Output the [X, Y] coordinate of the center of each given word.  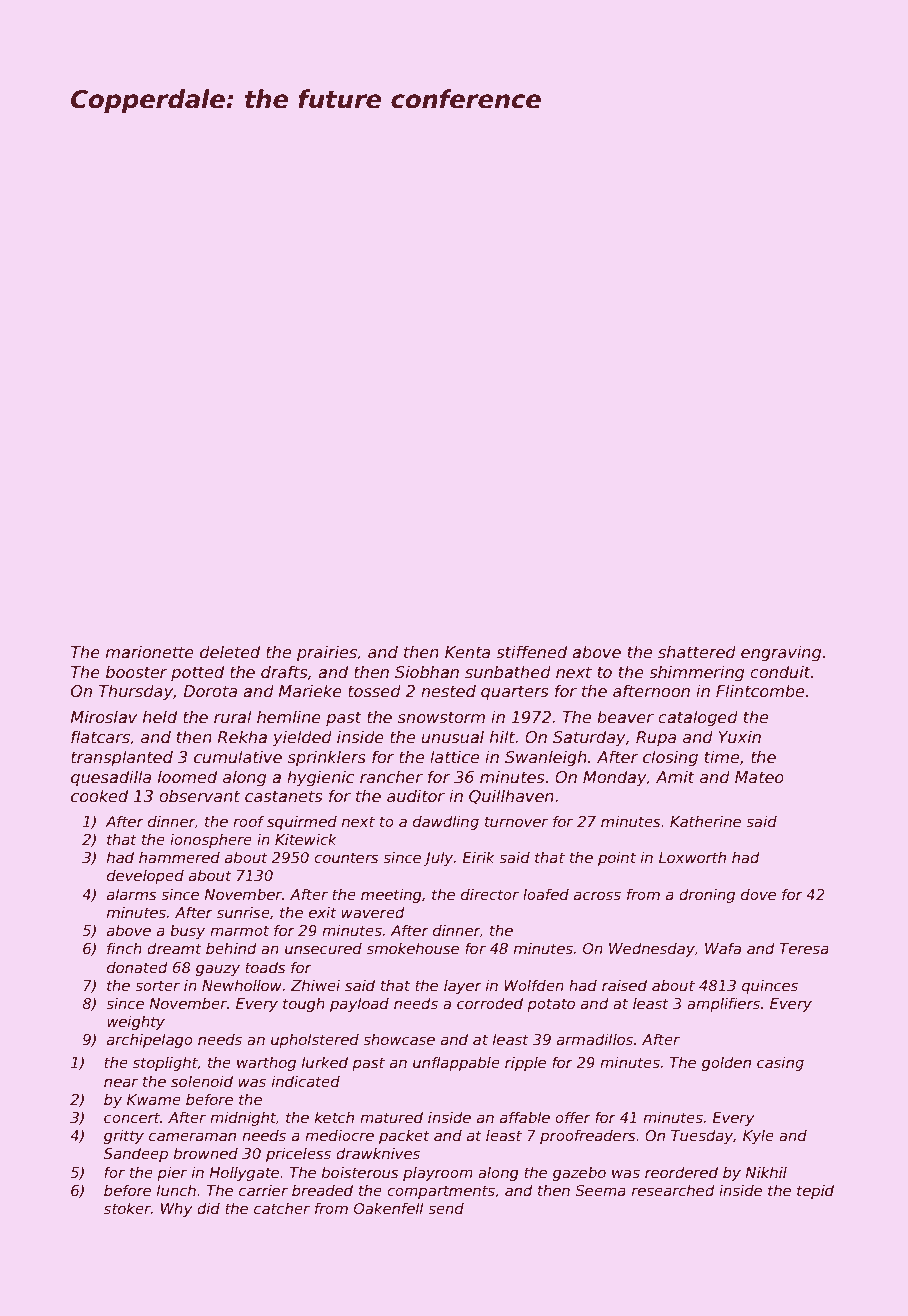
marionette [150, 652]
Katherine [705, 821]
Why [177, 1209]
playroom [438, 1173]
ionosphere [211, 840]
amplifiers [723, 1004]
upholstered [315, 1040]
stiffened [531, 652]
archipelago [150, 1040]
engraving [781, 653]
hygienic [320, 778]
